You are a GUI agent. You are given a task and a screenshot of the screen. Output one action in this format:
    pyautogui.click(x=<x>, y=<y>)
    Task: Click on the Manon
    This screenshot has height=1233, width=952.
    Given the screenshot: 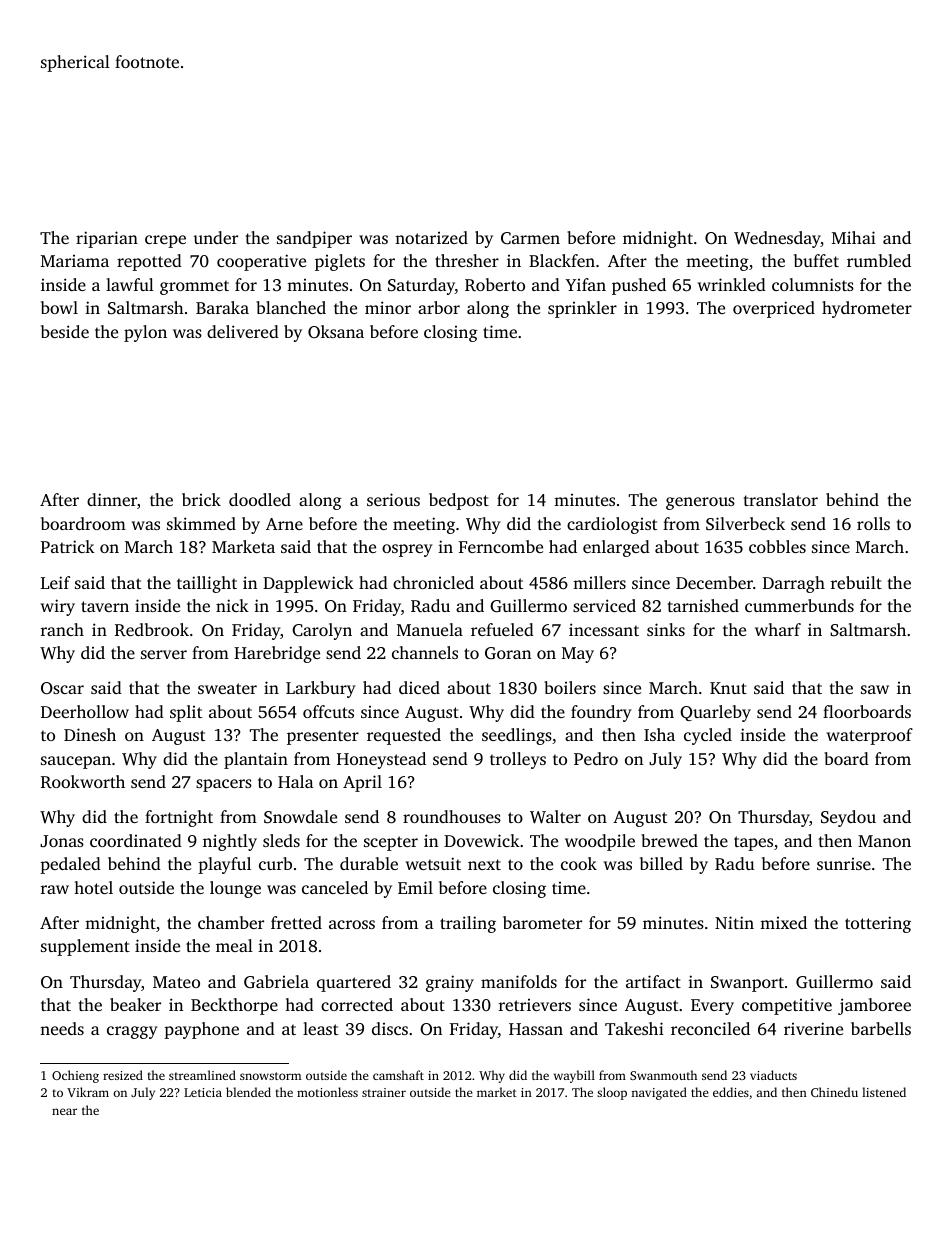 What is the action you would take?
    pyautogui.click(x=884, y=841)
